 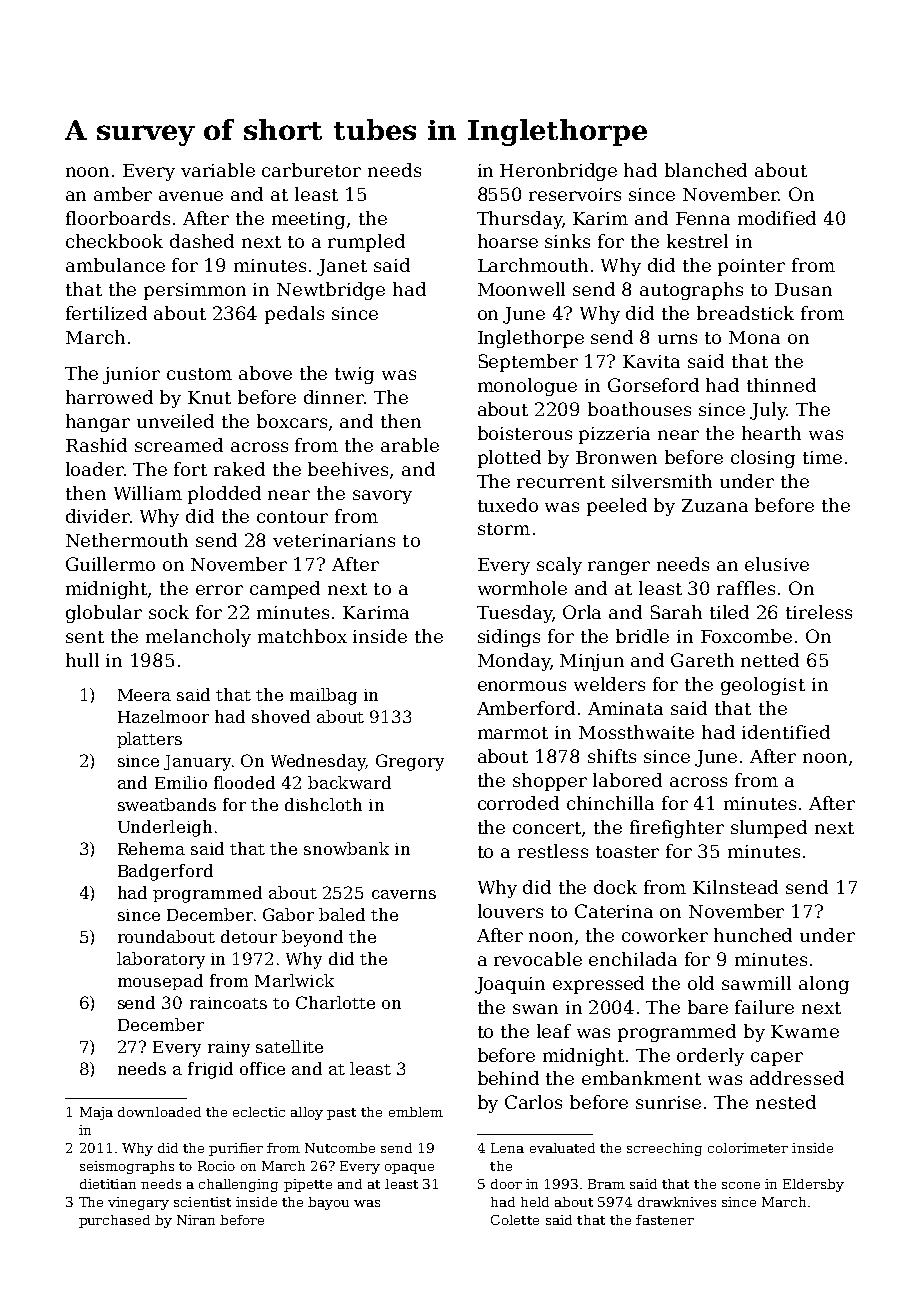 What do you see at coordinates (98, 516) in the screenshot?
I see `divider` at bounding box center [98, 516].
